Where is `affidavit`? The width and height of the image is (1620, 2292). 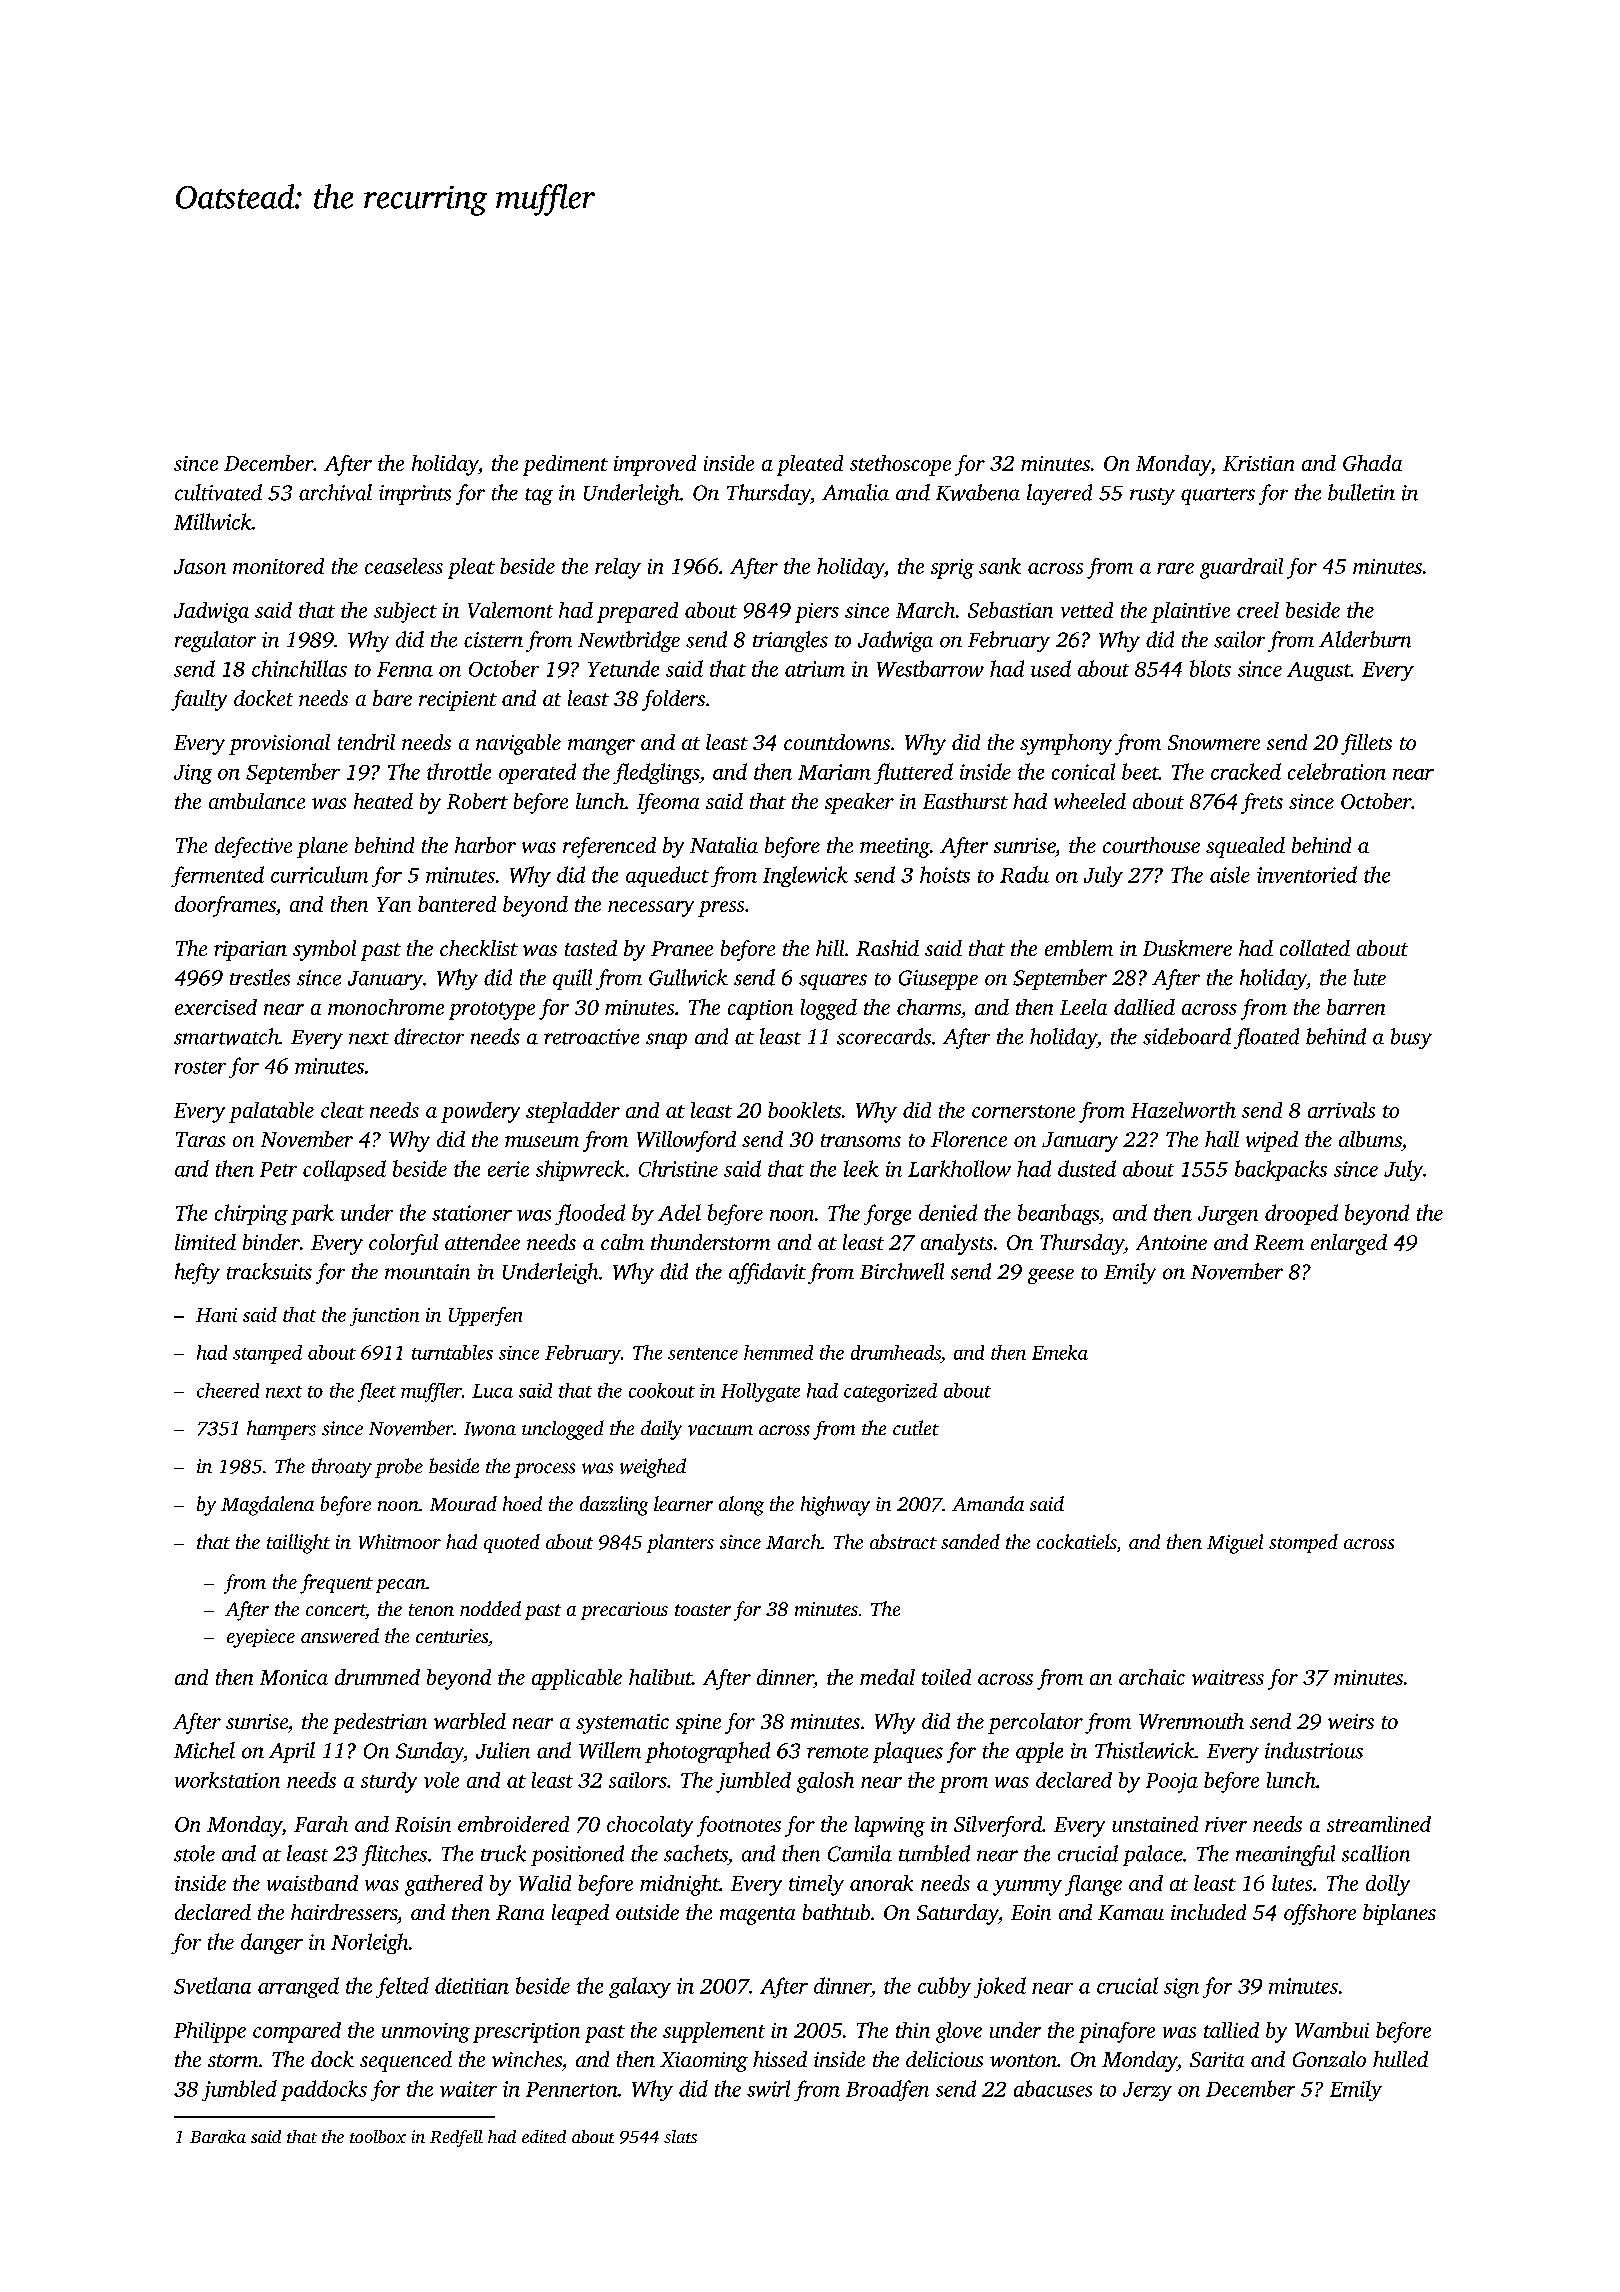
affidavit is located at coordinates (767, 1273).
